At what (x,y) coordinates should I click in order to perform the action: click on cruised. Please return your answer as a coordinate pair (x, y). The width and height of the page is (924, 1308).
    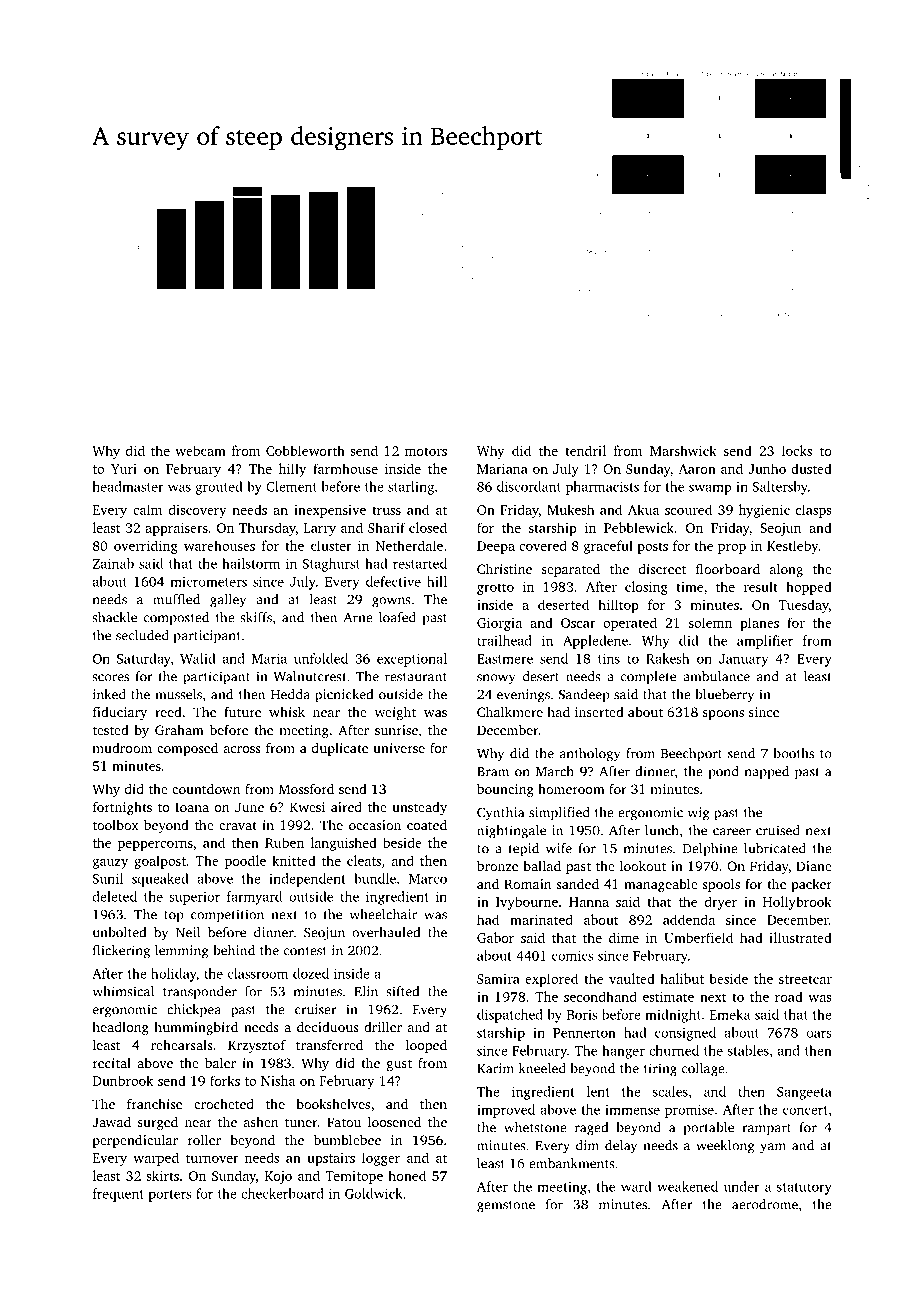
    Looking at the image, I should click on (778, 830).
